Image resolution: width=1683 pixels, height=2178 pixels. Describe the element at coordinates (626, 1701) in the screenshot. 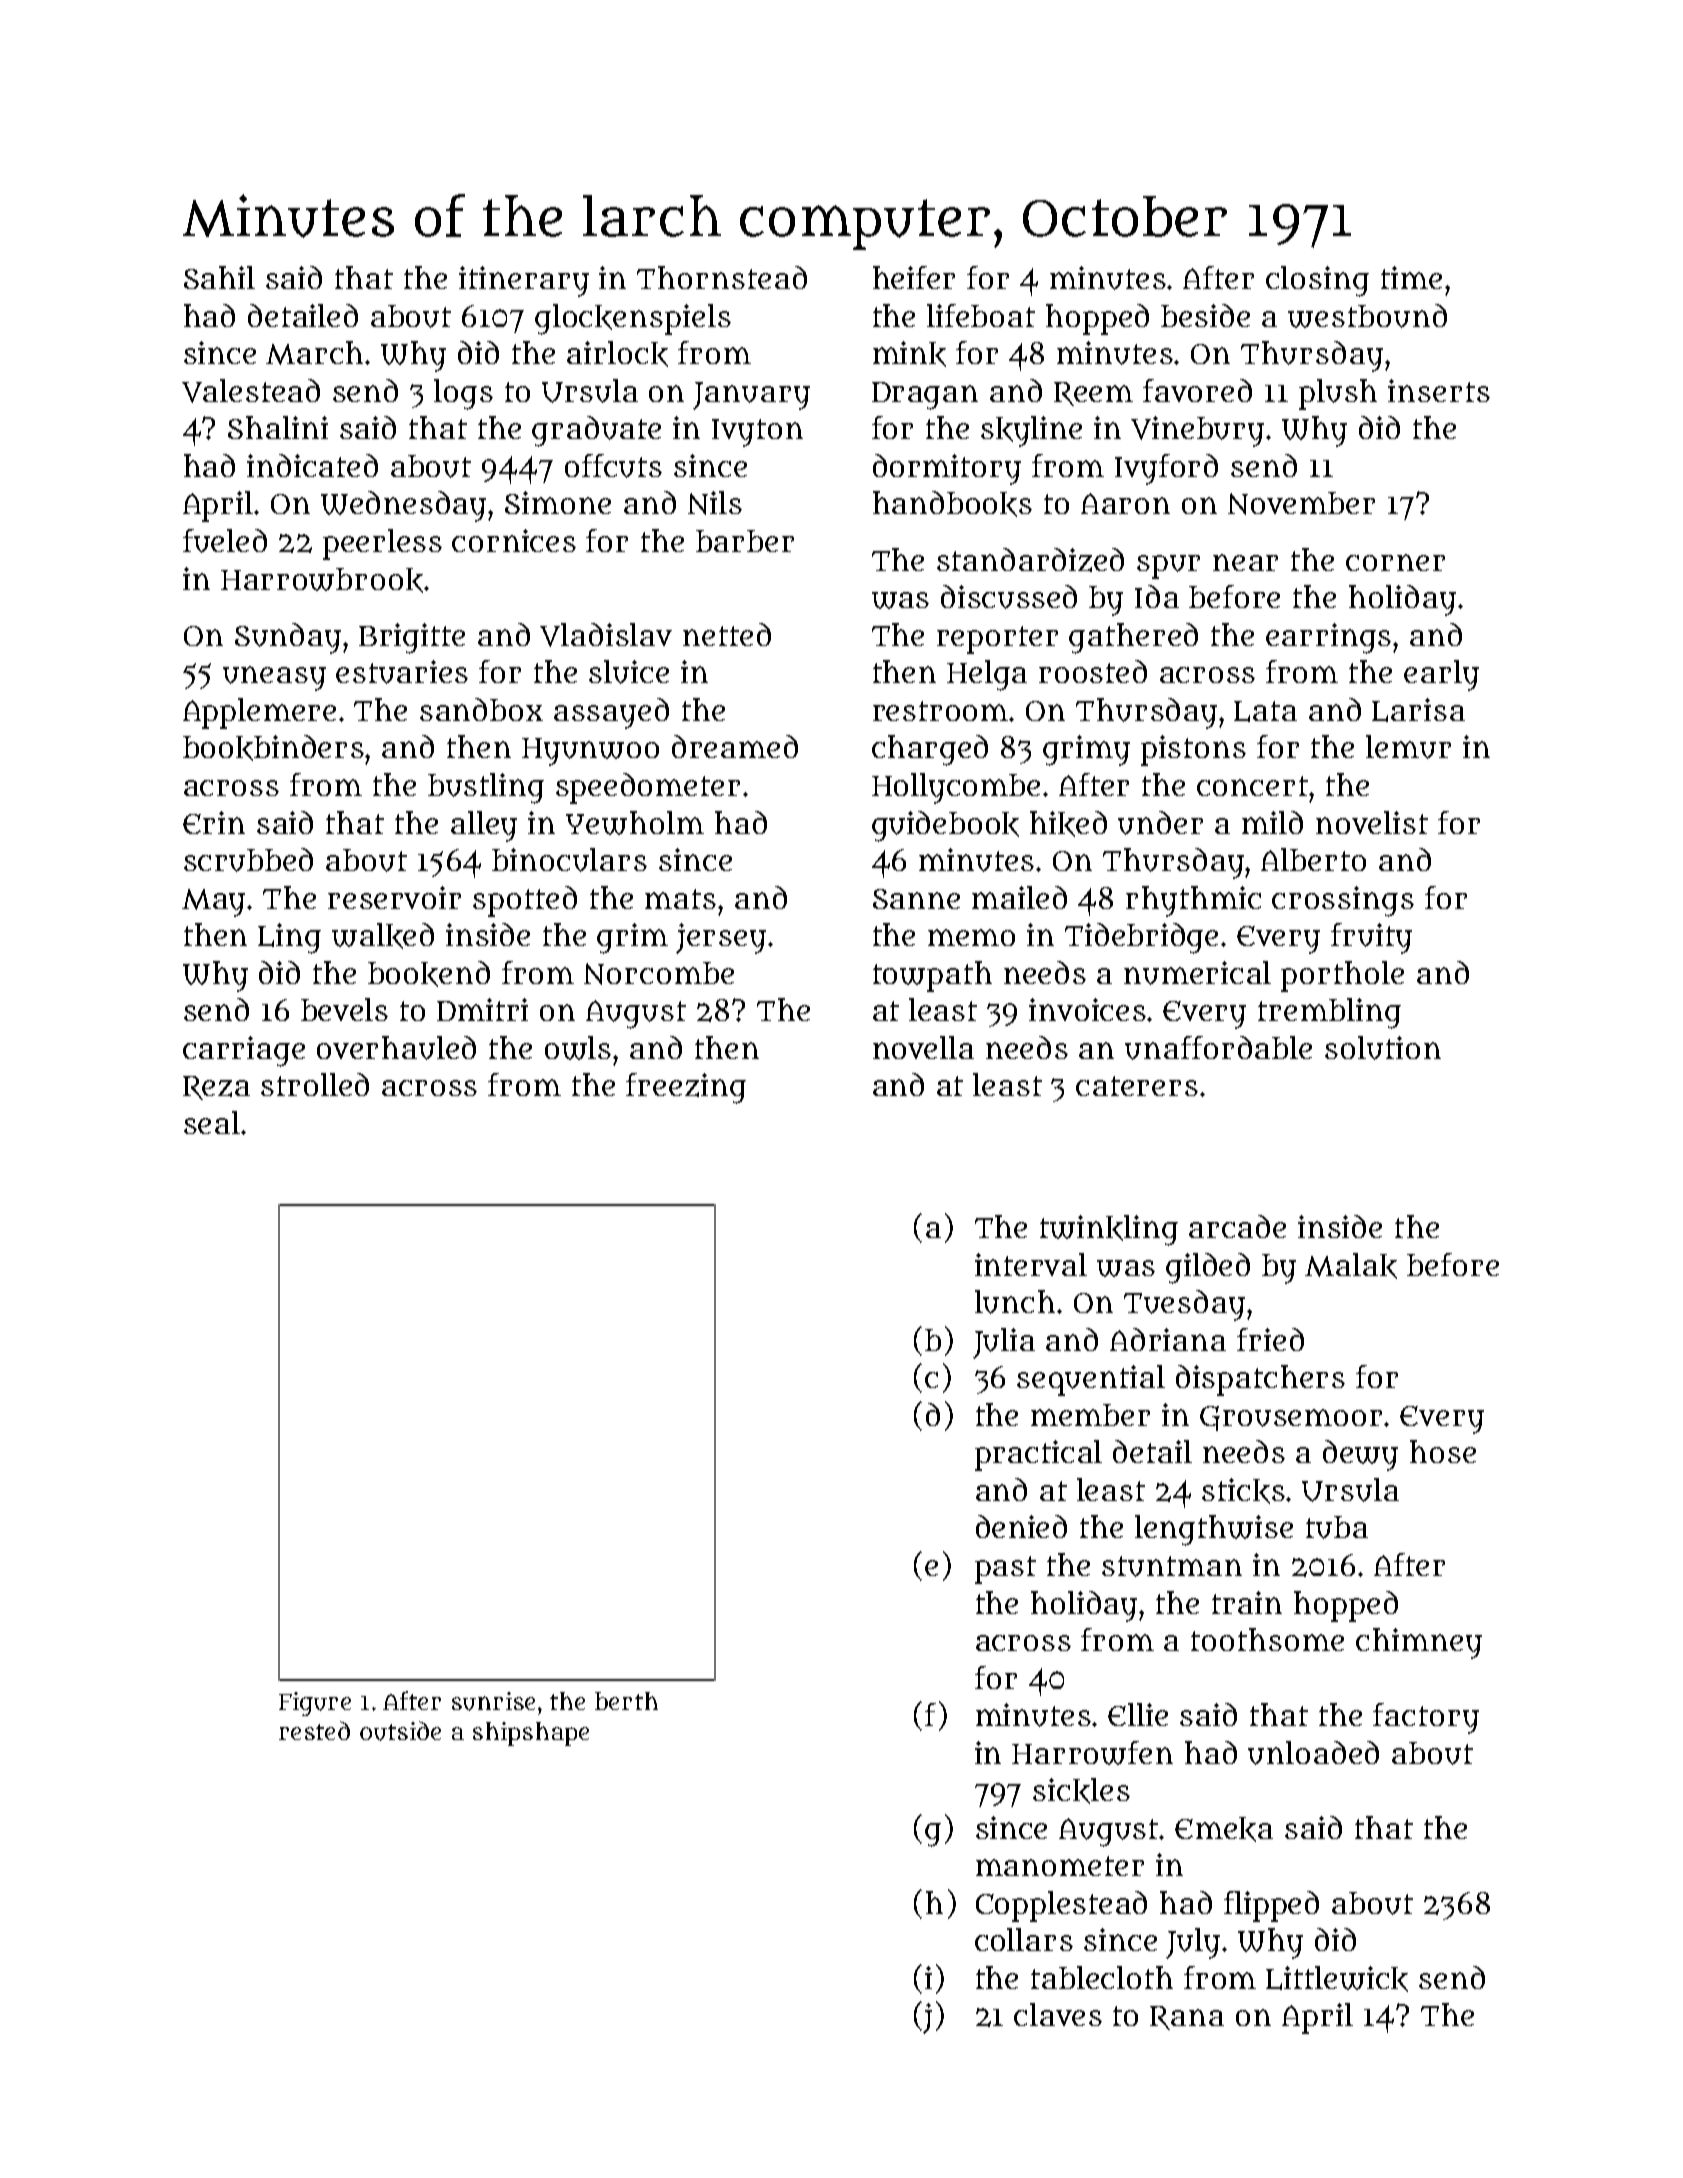

I see `berth` at that location.
